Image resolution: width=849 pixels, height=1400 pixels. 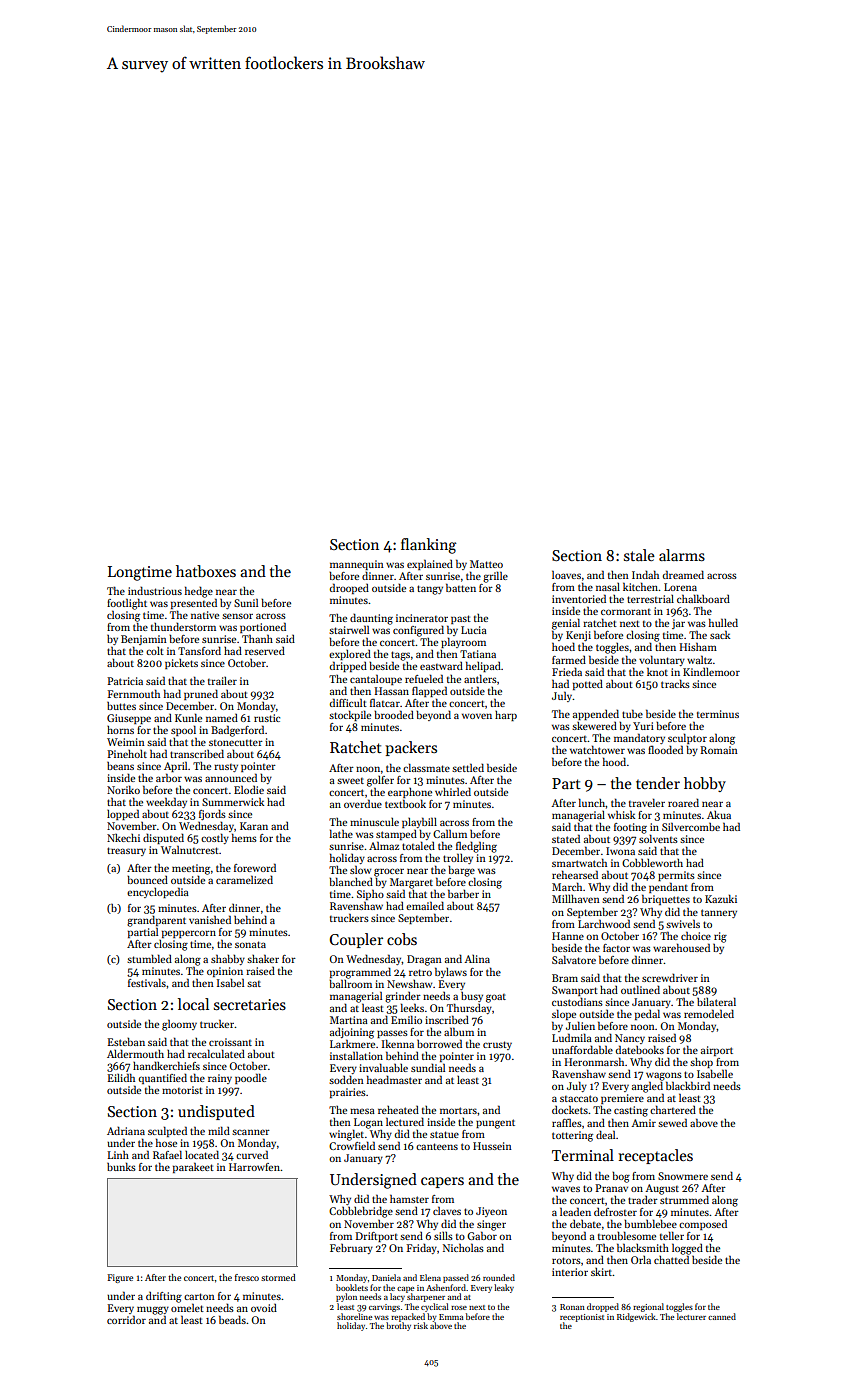 What do you see at coordinates (451, 972) in the image?
I see `bylaws` at bounding box center [451, 972].
